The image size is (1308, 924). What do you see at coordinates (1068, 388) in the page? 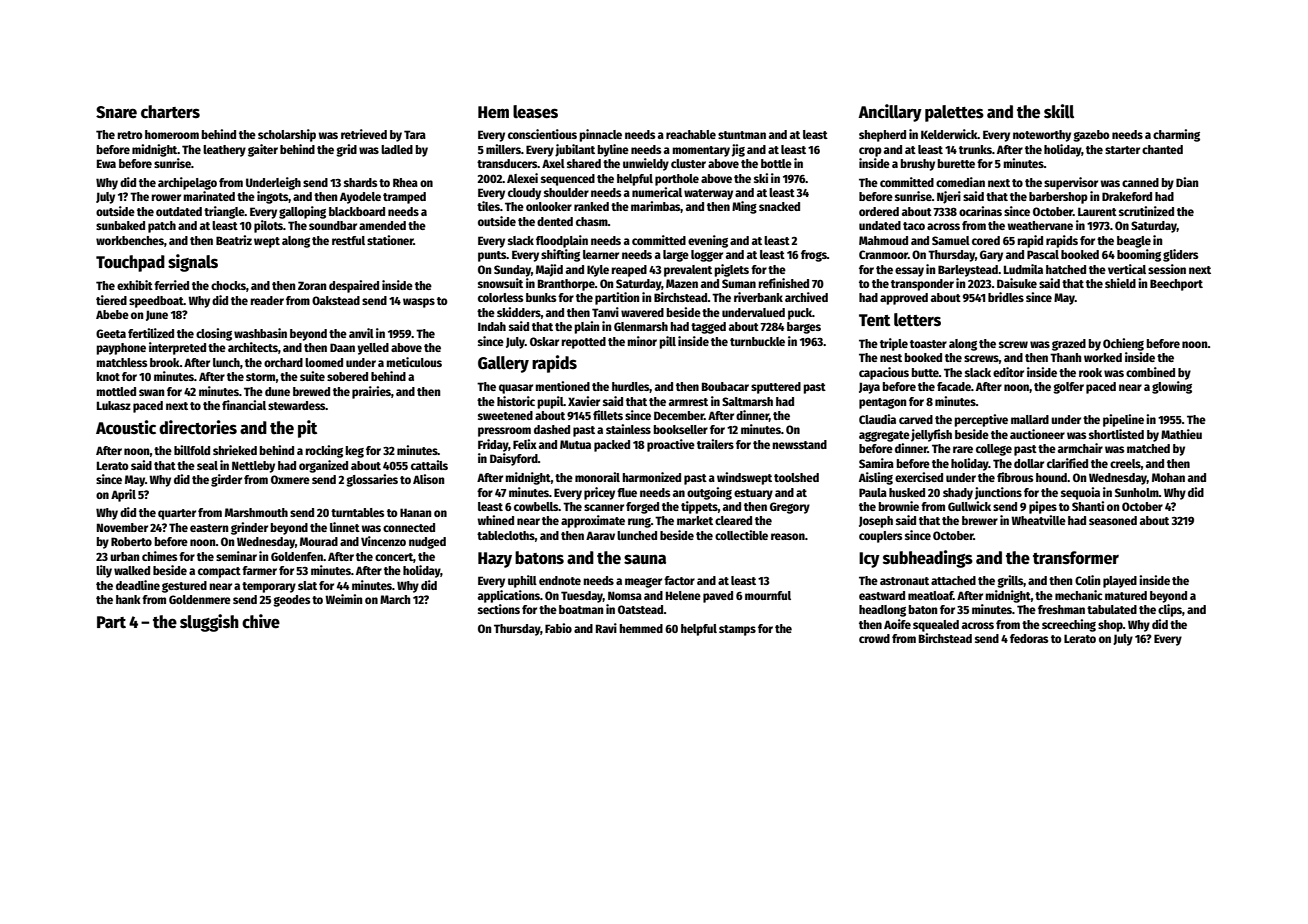
I see `golfer` at bounding box center [1068, 388].
